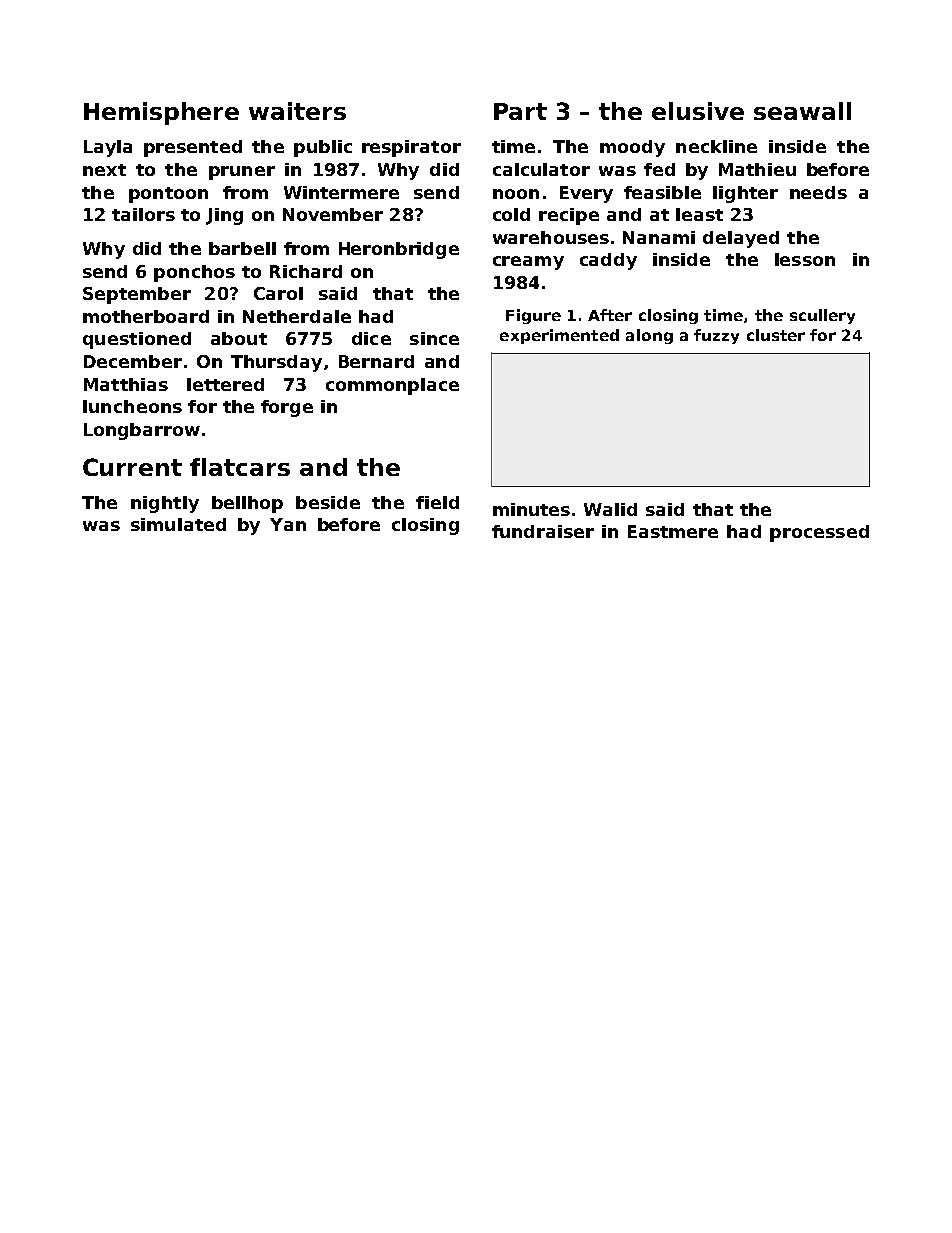 Image resolution: width=952 pixels, height=1233 pixels. What do you see at coordinates (392, 386) in the screenshot?
I see `commonplace` at bounding box center [392, 386].
